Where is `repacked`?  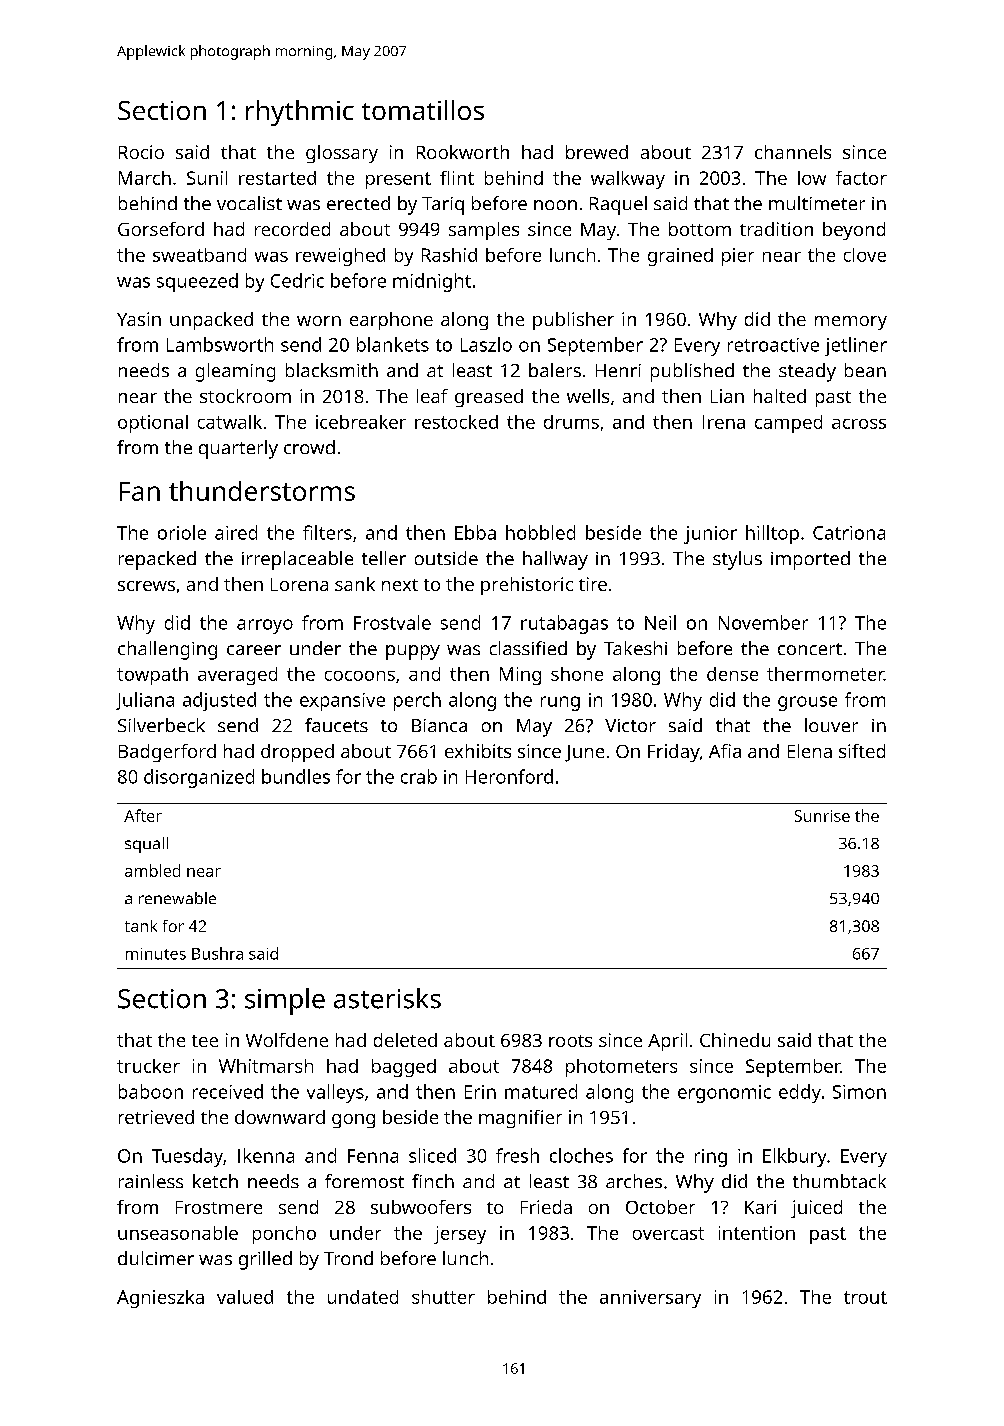
repacked is located at coordinates (157, 560).
